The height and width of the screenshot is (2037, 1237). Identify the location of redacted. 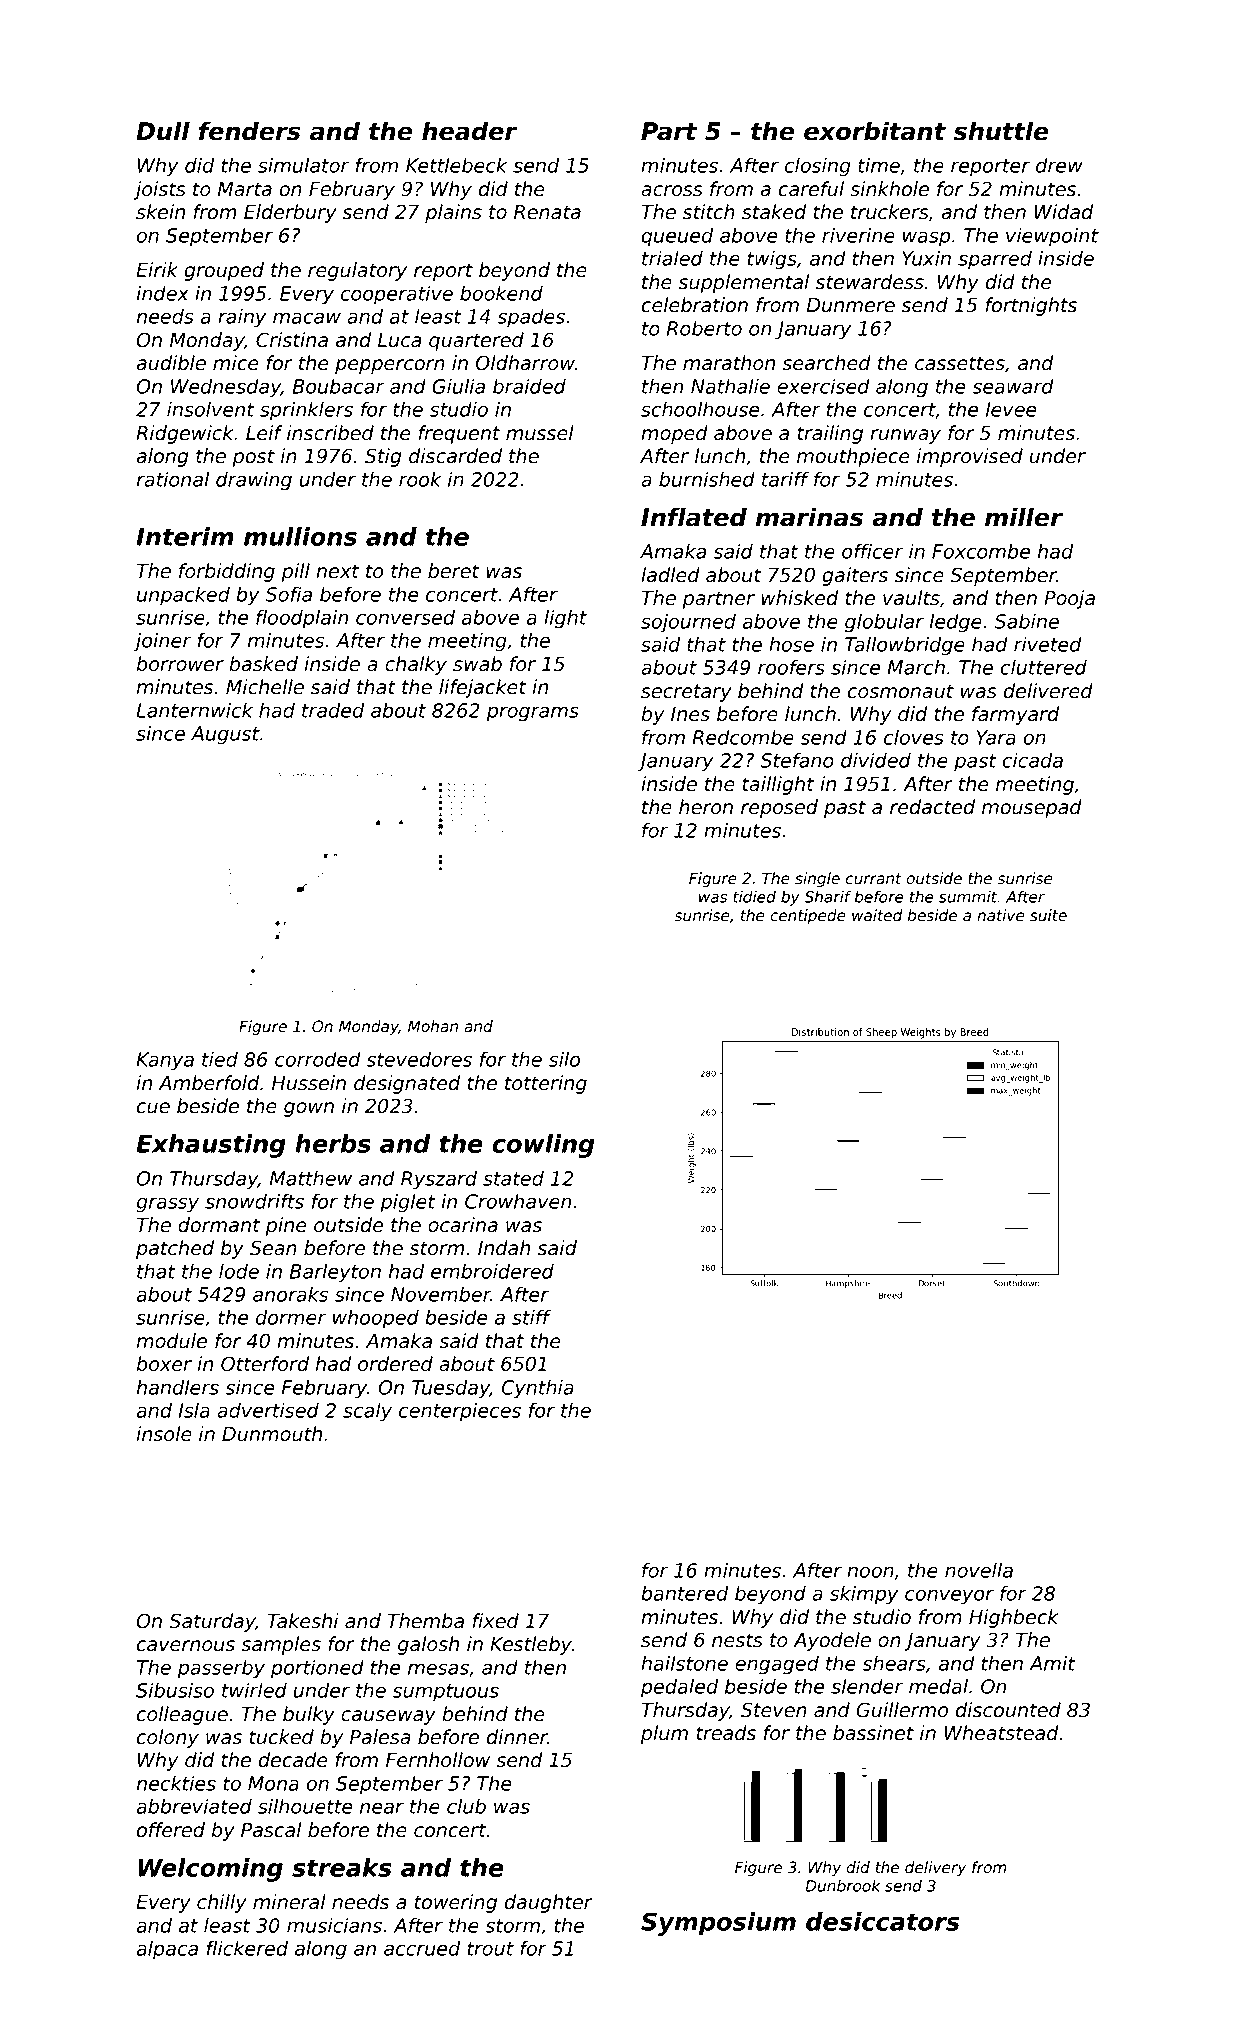
(932, 807).
